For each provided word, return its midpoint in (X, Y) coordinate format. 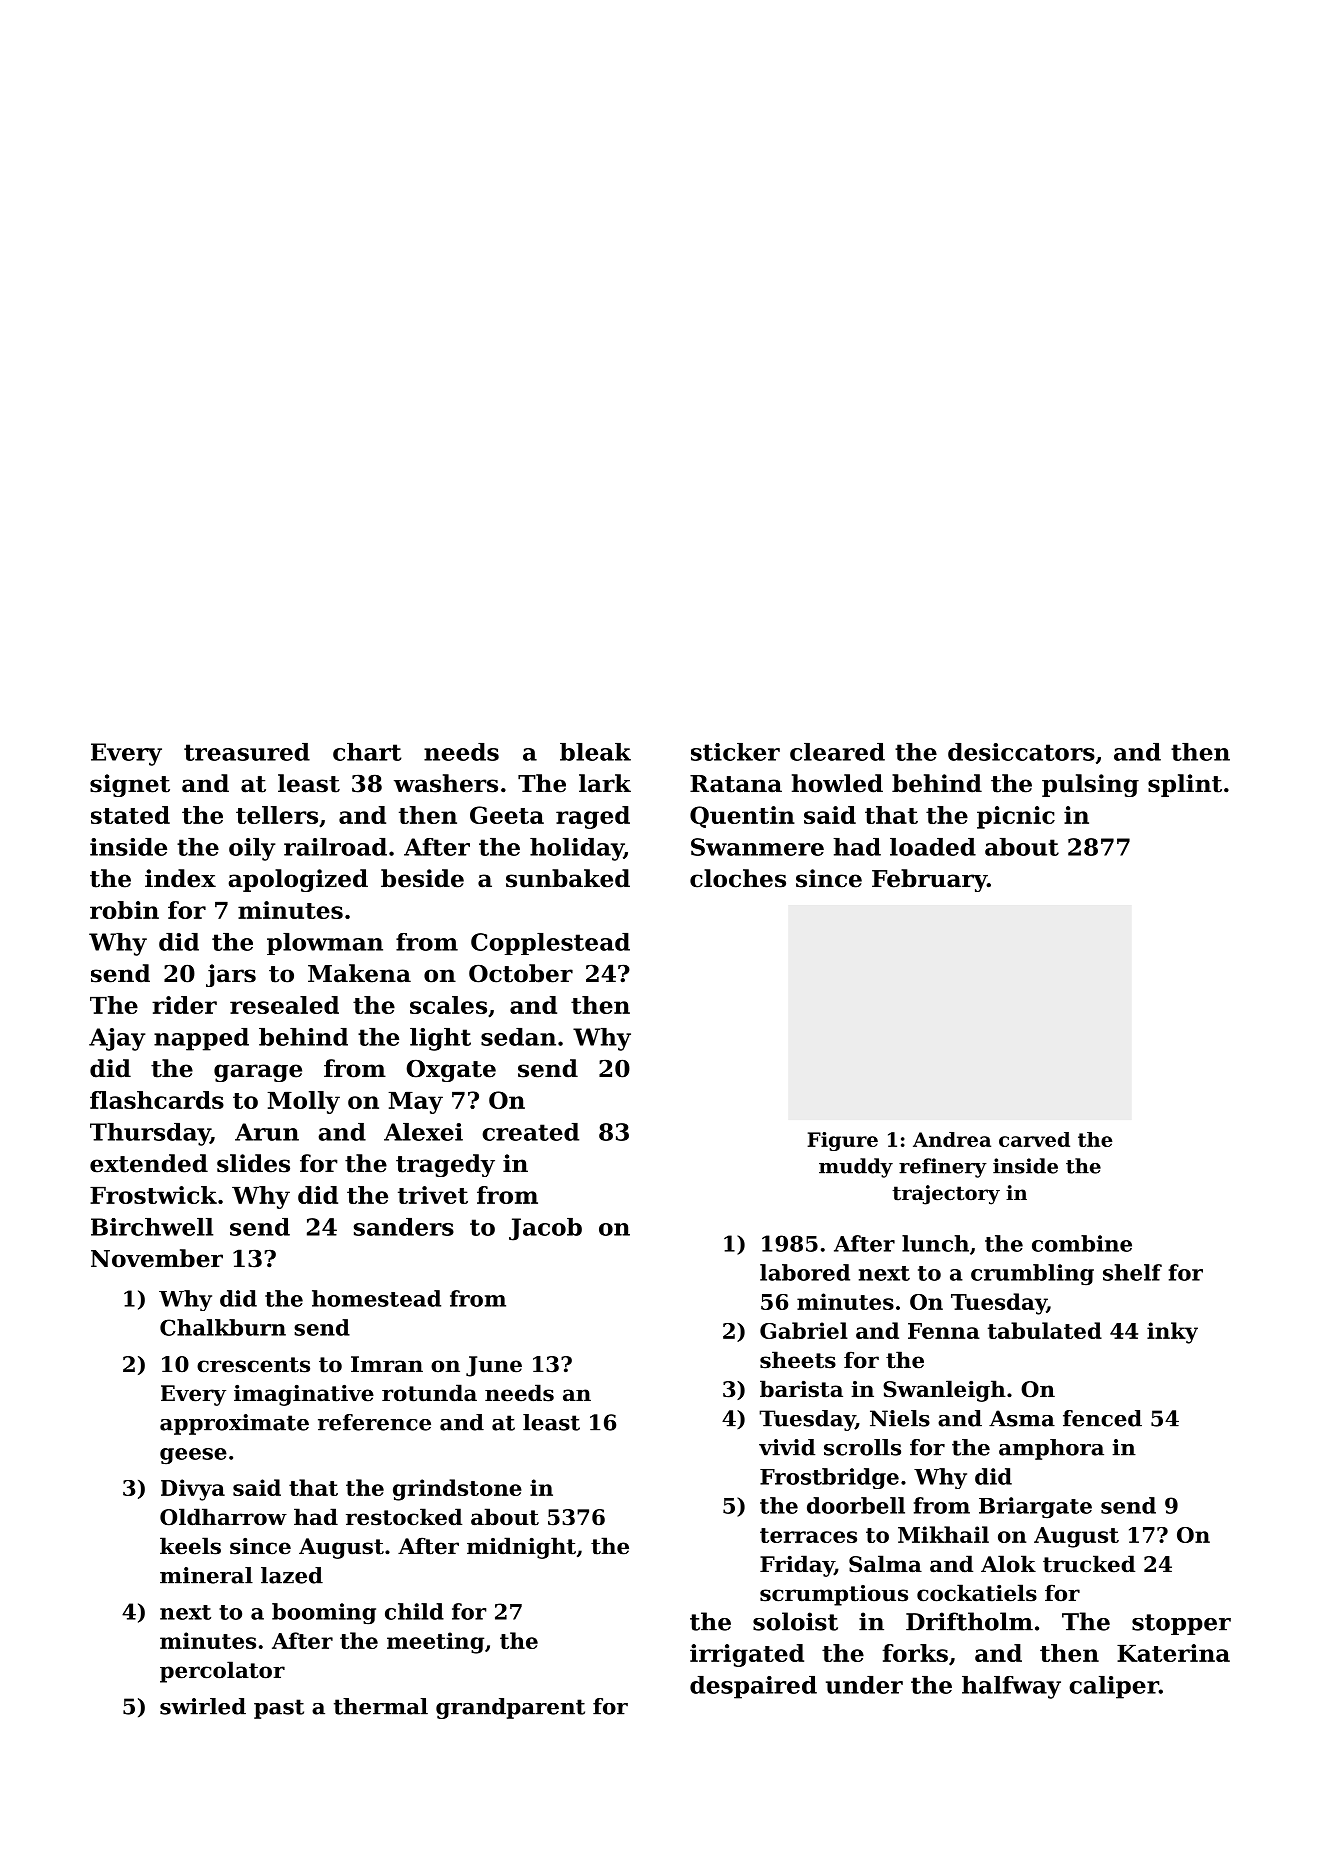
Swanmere (757, 847)
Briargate (1035, 1507)
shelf (1132, 1272)
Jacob (545, 1229)
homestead (376, 1298)
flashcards (157, 1100)
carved (1034, 1139)
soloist (795, 1621)
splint (1185, 785)
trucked (1089, 1564)
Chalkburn (223, 1327)
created (530, 1132)
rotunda (429, 1393)
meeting (435, 1643)
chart (367, 752)
